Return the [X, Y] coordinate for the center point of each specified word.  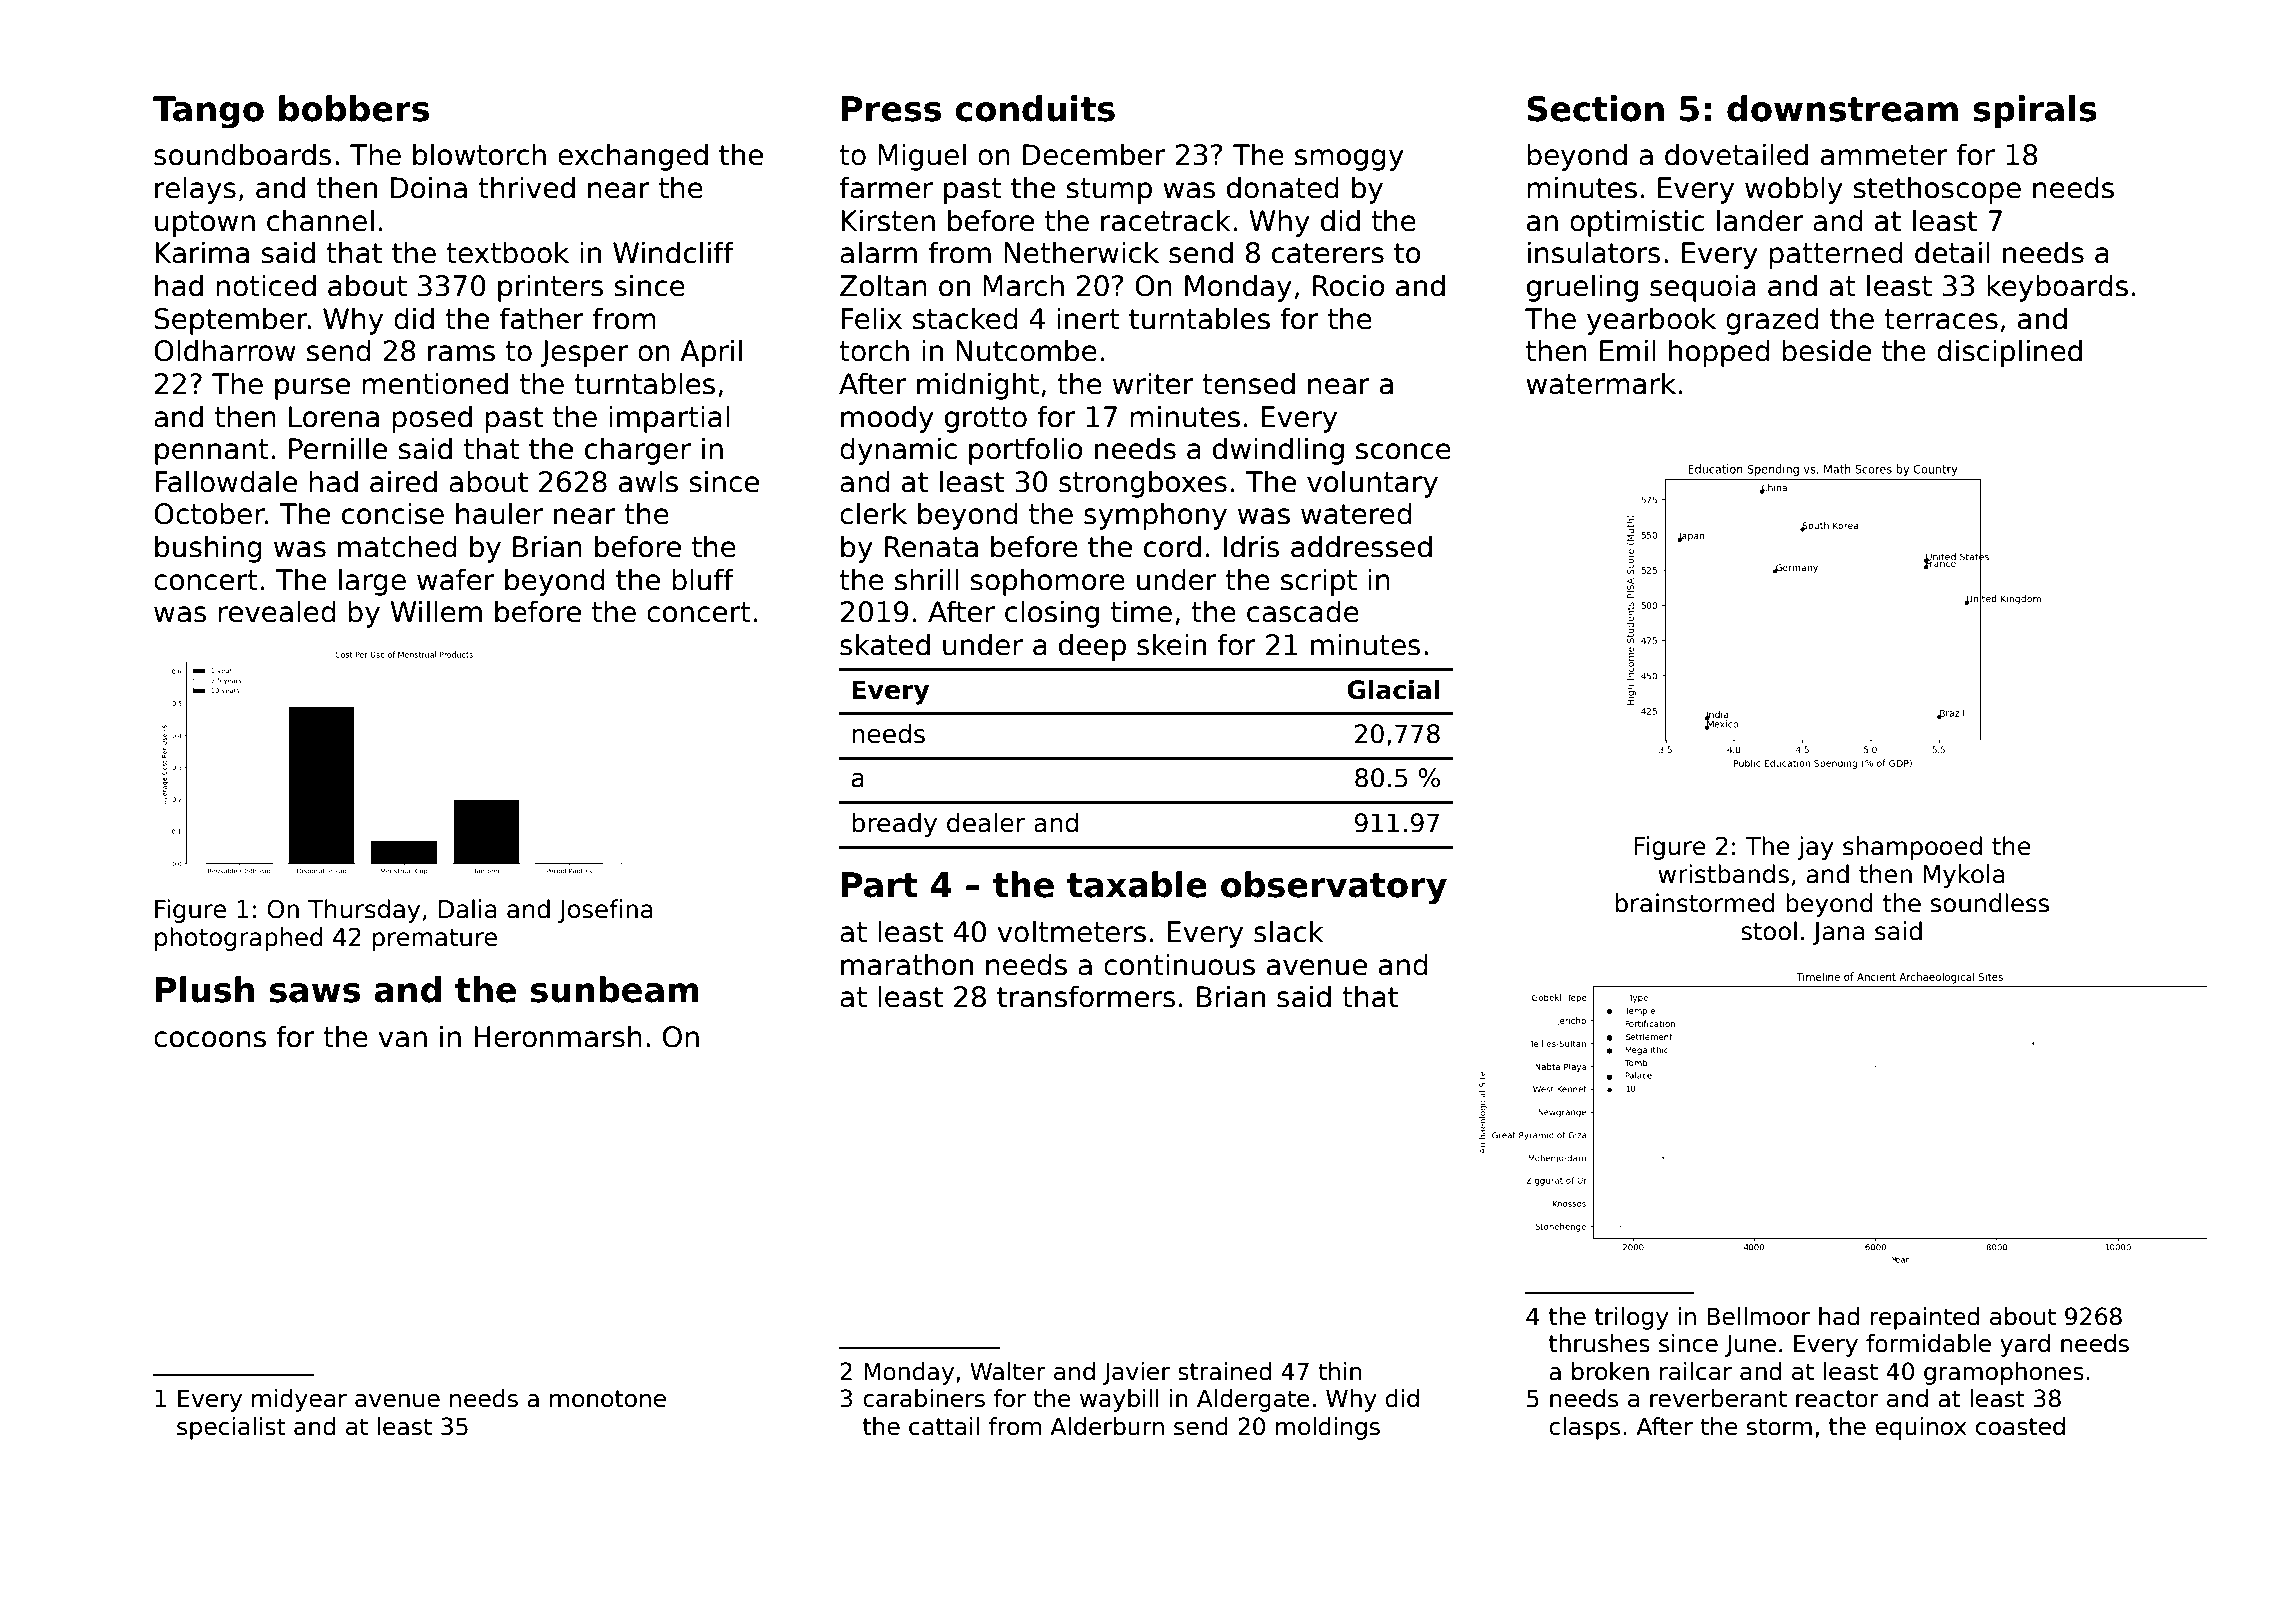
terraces [1941, 319]
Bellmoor [1758, 1316]
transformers [1086, 996]
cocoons [210, 1039]
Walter [1008, 1371]
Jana [1838, 933]
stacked [965, 318]
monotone [608, 1399]
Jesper [584, 353]
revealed [277, 611]
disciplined [2009, 353]
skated [885, 644]
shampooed [1912, 848]
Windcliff [673, 252]
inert [1088, 318]
